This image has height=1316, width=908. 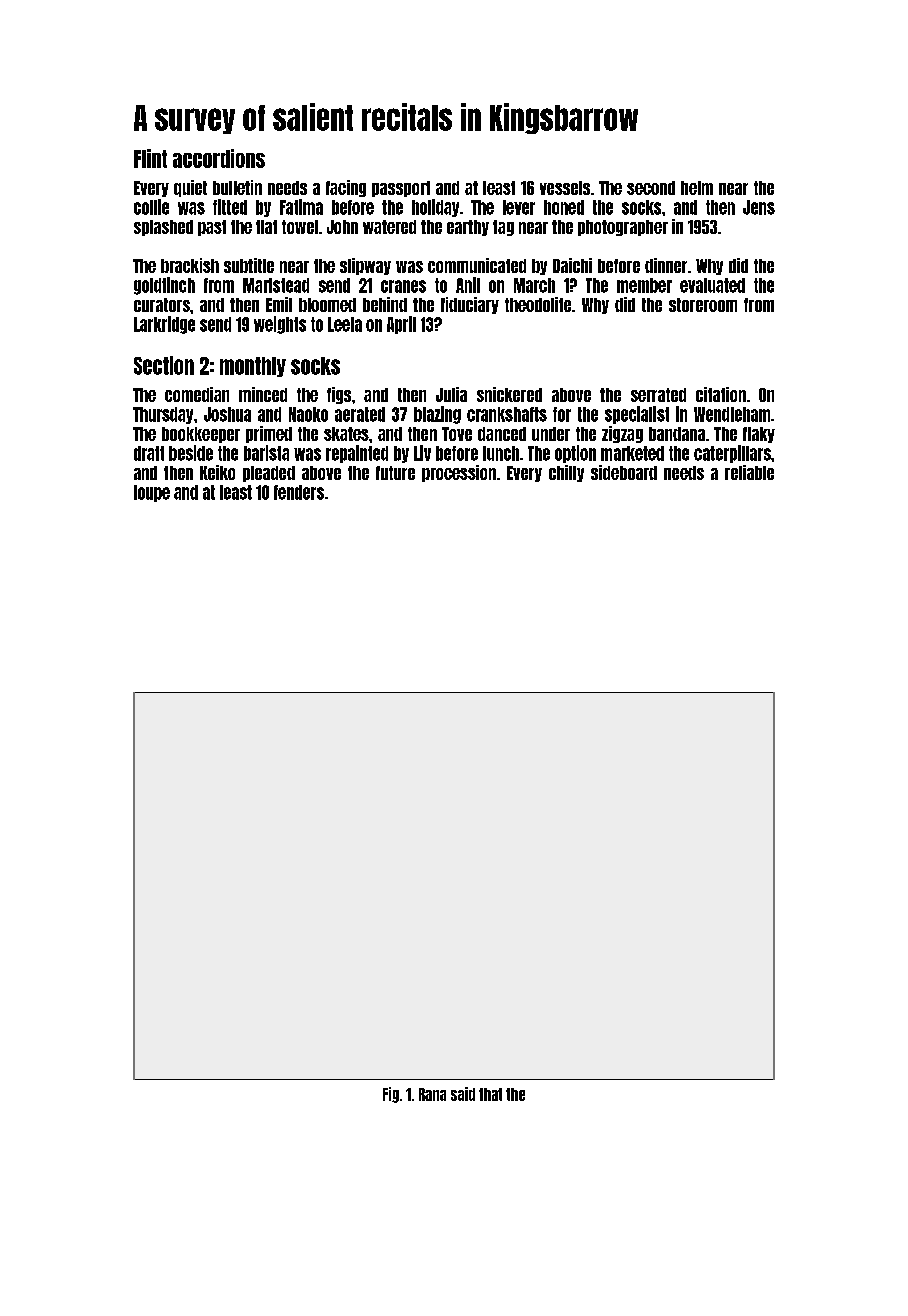 What do you see at coordinates (624, 472) in the image?
I see `sideboard` at bounding box center [624, 472].
